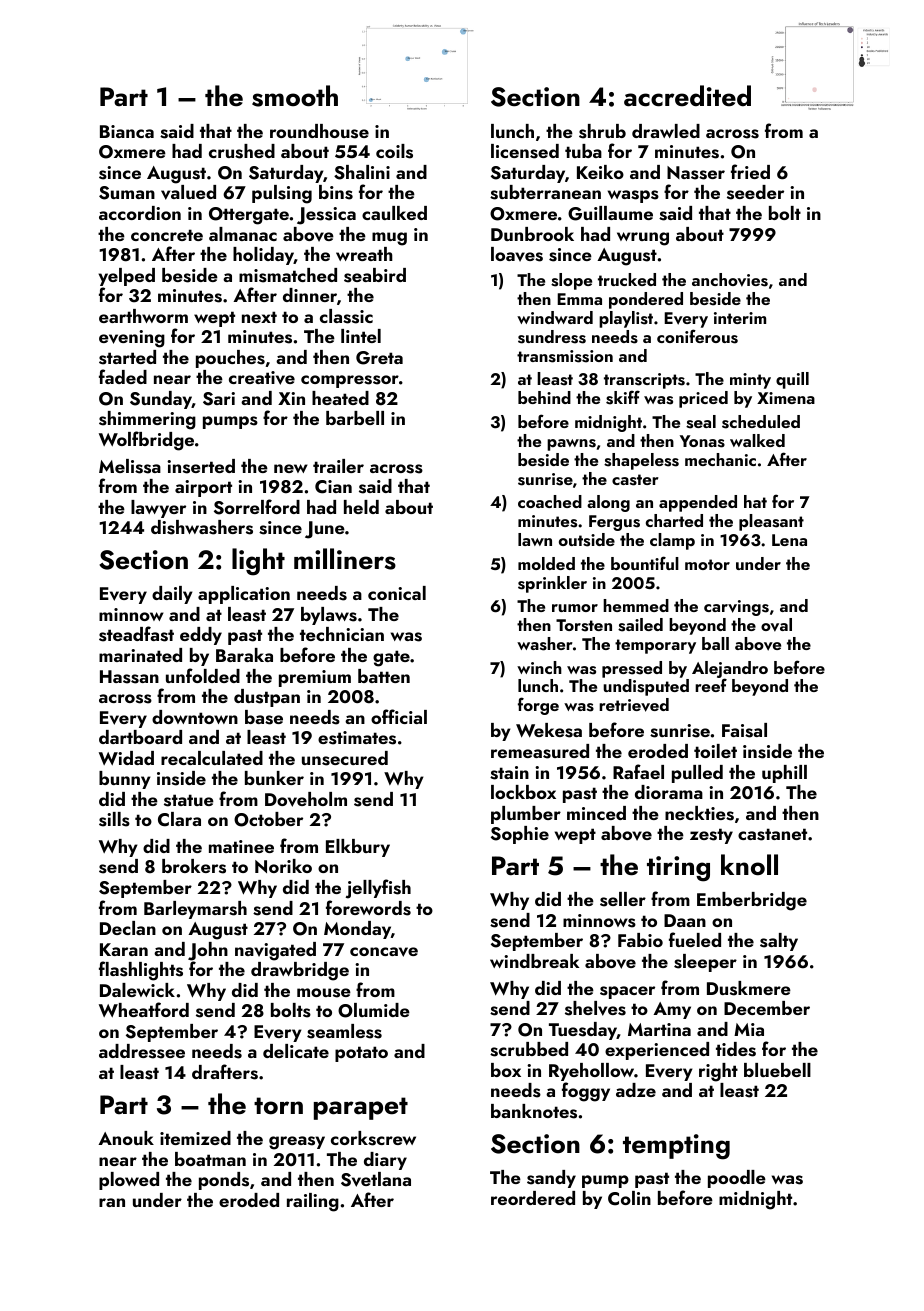 This image has height=1311, width=924. Describe the element at coordinates (736, 1049) in the image. I see `tides` at that location.
